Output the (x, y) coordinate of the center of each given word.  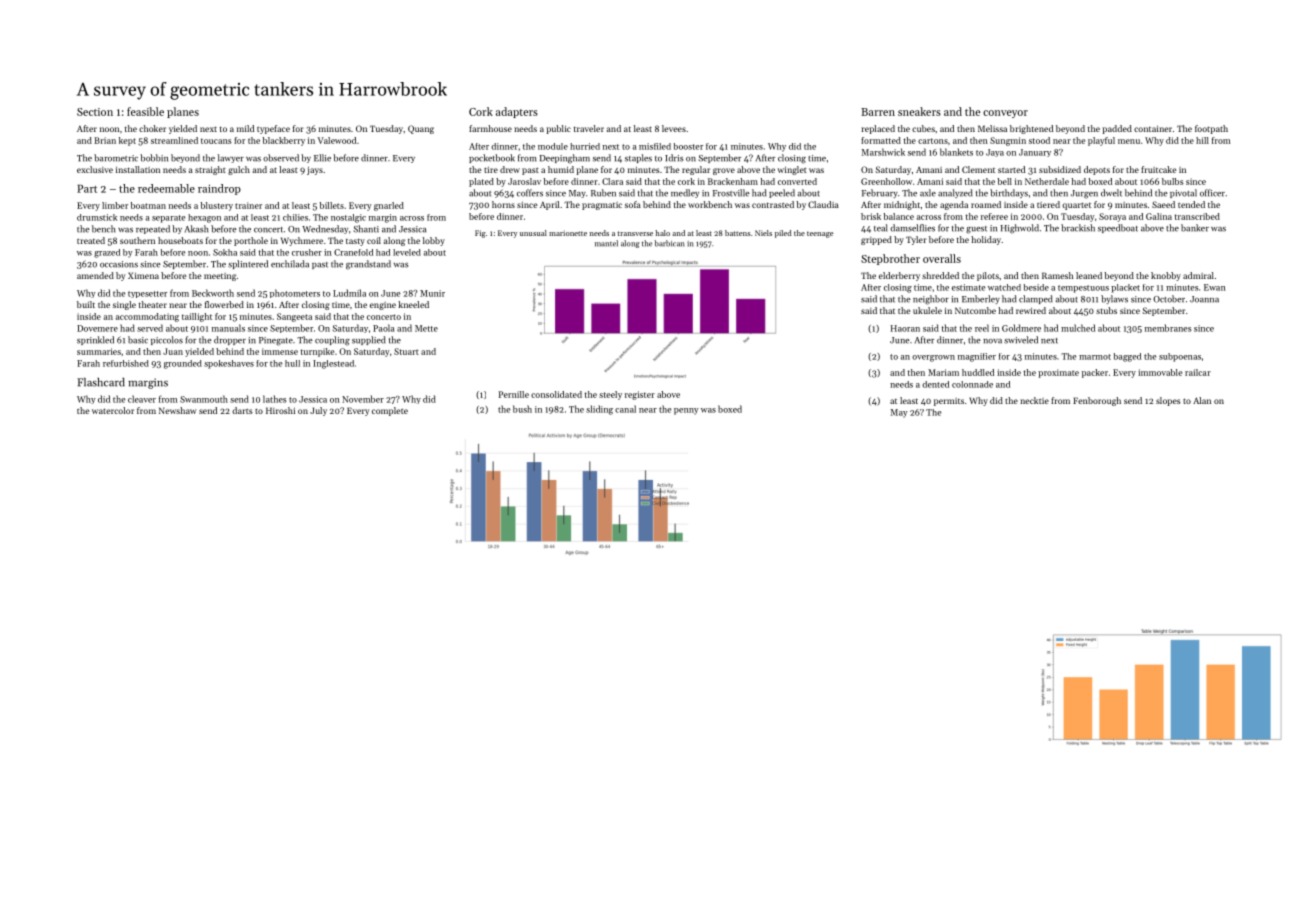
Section (95, 112)
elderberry (899, 276)
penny (686, 411)
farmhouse (490, 128)
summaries (99, 351)
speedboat (1118, 228)
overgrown (933, 358)
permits (949, 402)
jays (315, 170)
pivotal (1183, 193)
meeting (220, 277)
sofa (633, 204)
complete (390, 411)
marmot (1095, 357)
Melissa (992, 128)
